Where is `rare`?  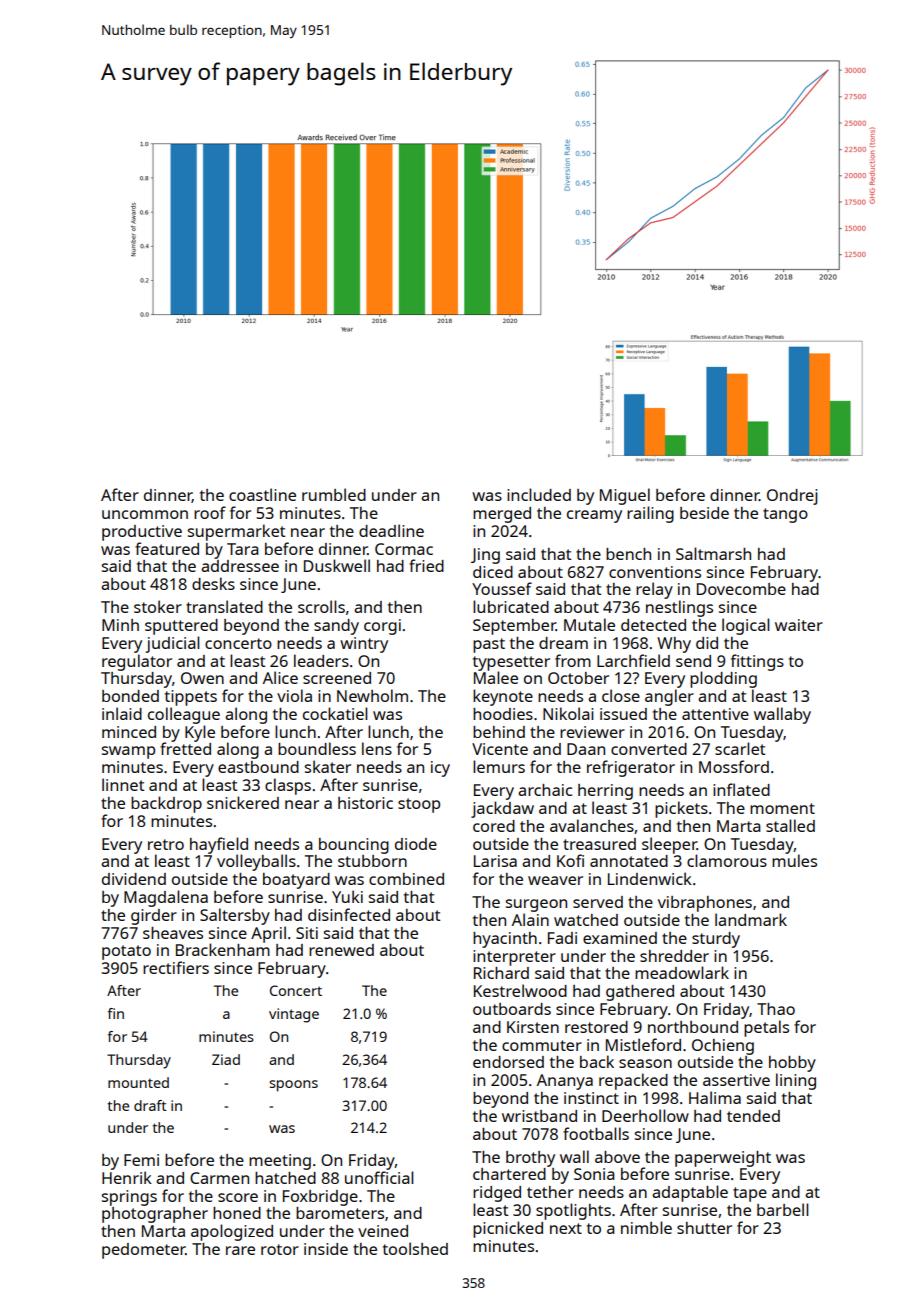
rare is located at coordinates (240, 1250).
